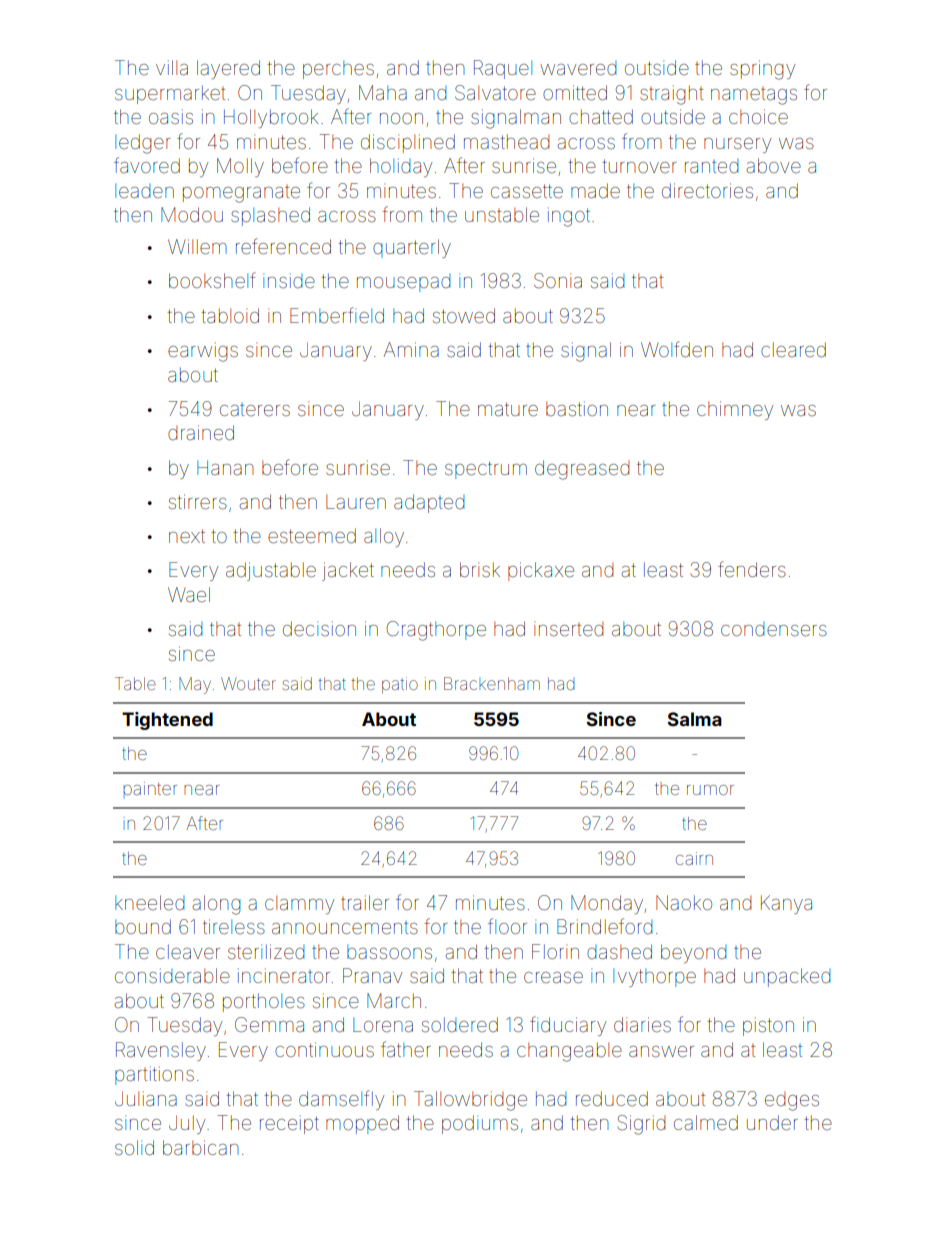 The width and height of the screenshot is (952, 1233). Describe the element at coordinates (436, 631) in the screenshot. I see `Cragthorpe` at that location.
